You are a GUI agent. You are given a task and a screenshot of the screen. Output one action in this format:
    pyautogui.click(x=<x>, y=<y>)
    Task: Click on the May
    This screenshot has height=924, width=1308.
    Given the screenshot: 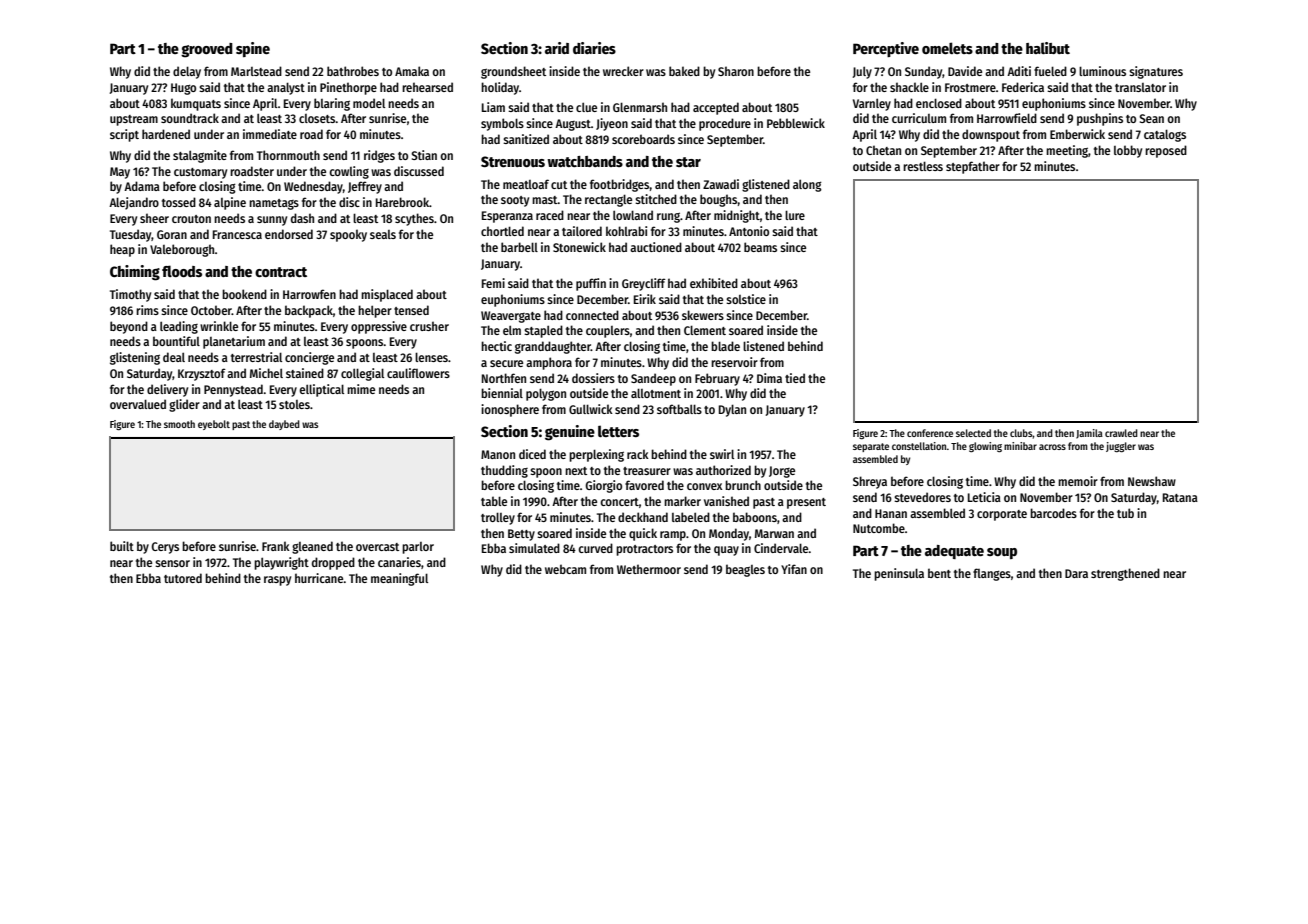 What is the action you would take?
    pyautogui.click(x=120, y=173)
